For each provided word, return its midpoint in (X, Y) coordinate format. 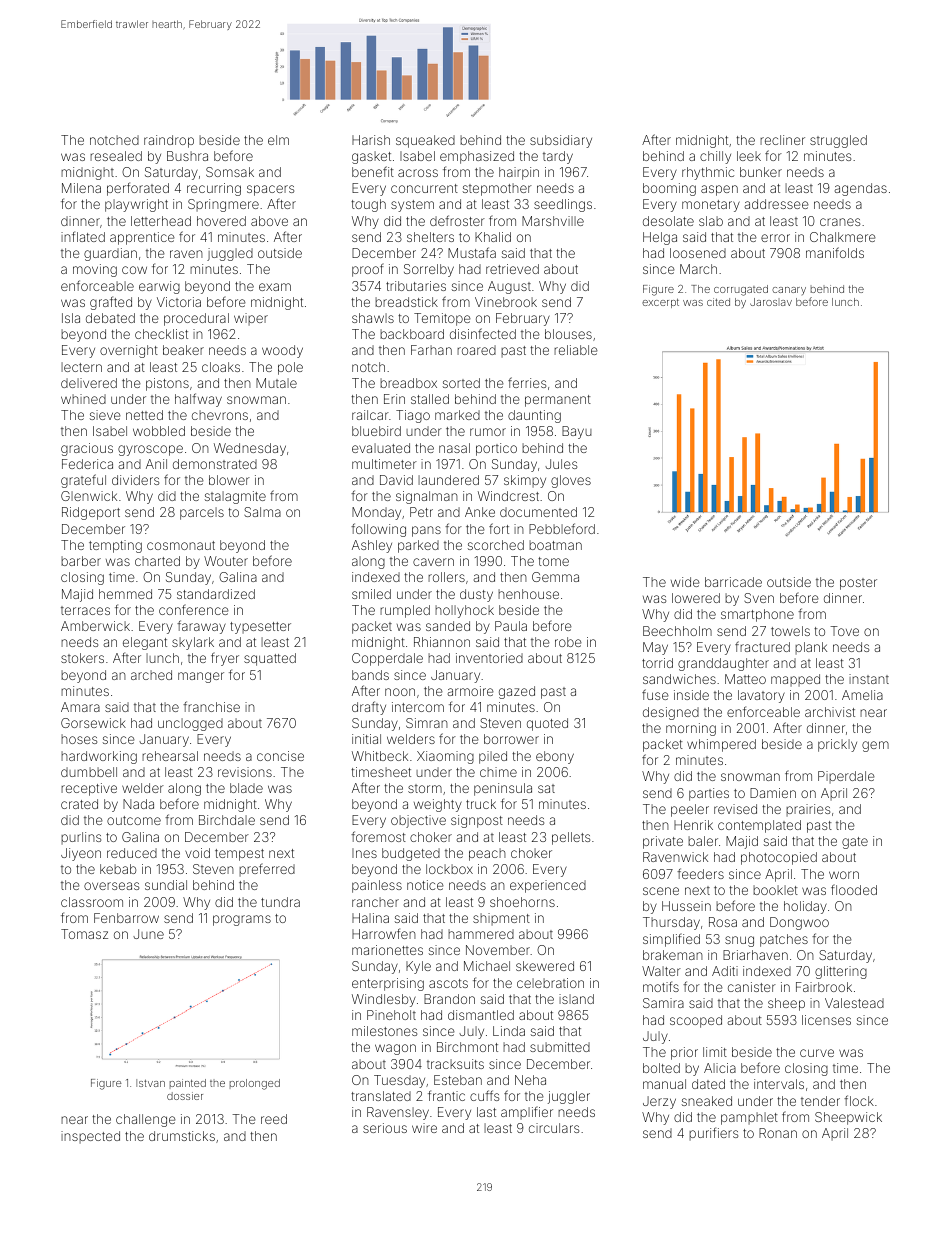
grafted (111, 303)
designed (671, 713)
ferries (527, 382)
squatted (270, 659)
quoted (547, 724)
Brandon (449, 999)
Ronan (778, 1133)
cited (718, 302)
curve (817, 1053)
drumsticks (182, 1136)
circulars (554, 1128)
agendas (861, 189)
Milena (81, 188)
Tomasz (84, 934)
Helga (660, 238)
